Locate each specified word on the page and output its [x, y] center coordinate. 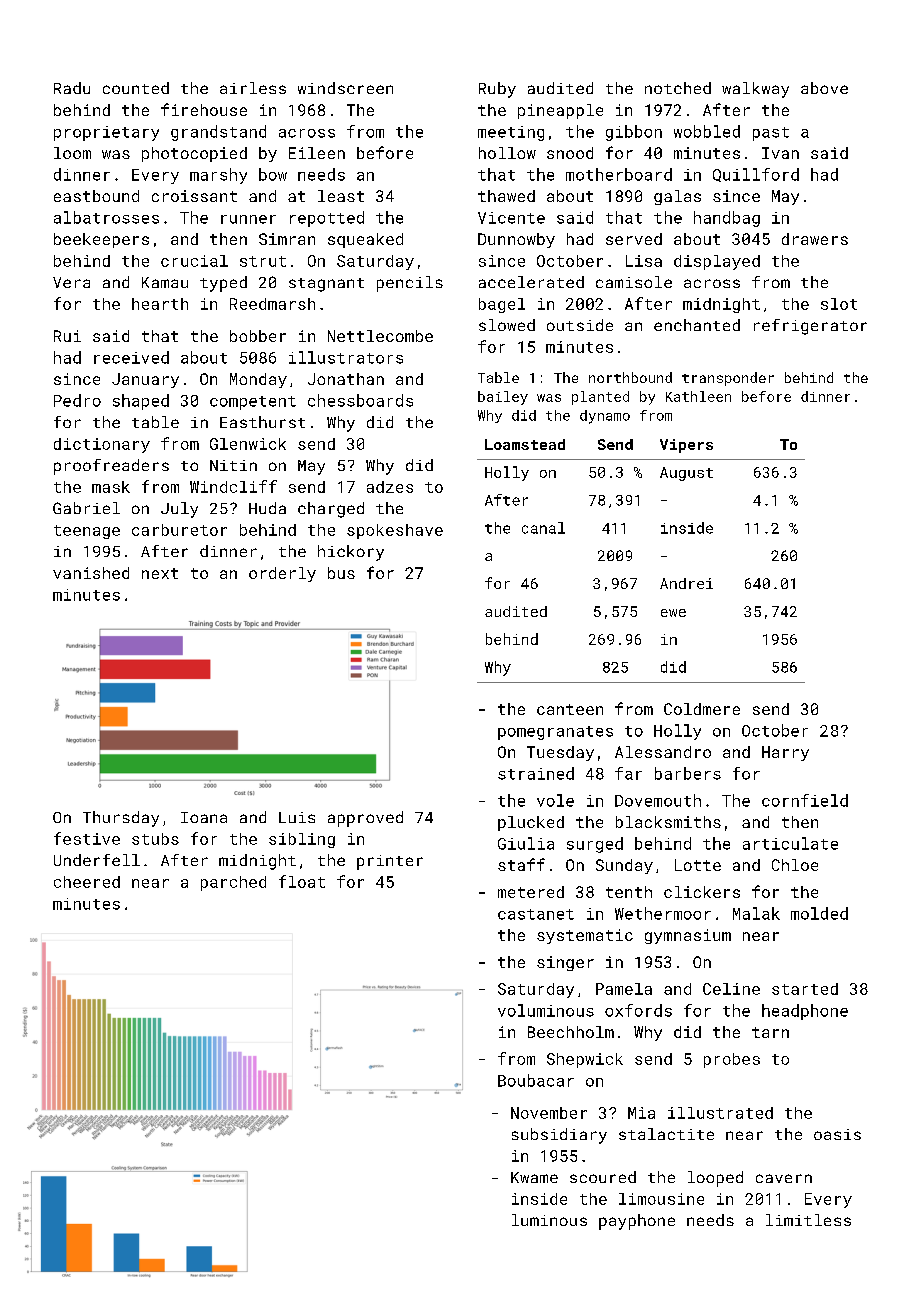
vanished [91, 573]
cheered [87, 882]
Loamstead [525, 444]
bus [341, 573]
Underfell [97, 860]
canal [543, 528]
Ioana [204, 817]
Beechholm [571, 1032]
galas [677, 197]
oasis [837, 1134]
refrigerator [810, 327]
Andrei [686, 583]
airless [253, 88]
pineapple [560, 111]
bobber [258, 336]
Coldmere [702, 709]
